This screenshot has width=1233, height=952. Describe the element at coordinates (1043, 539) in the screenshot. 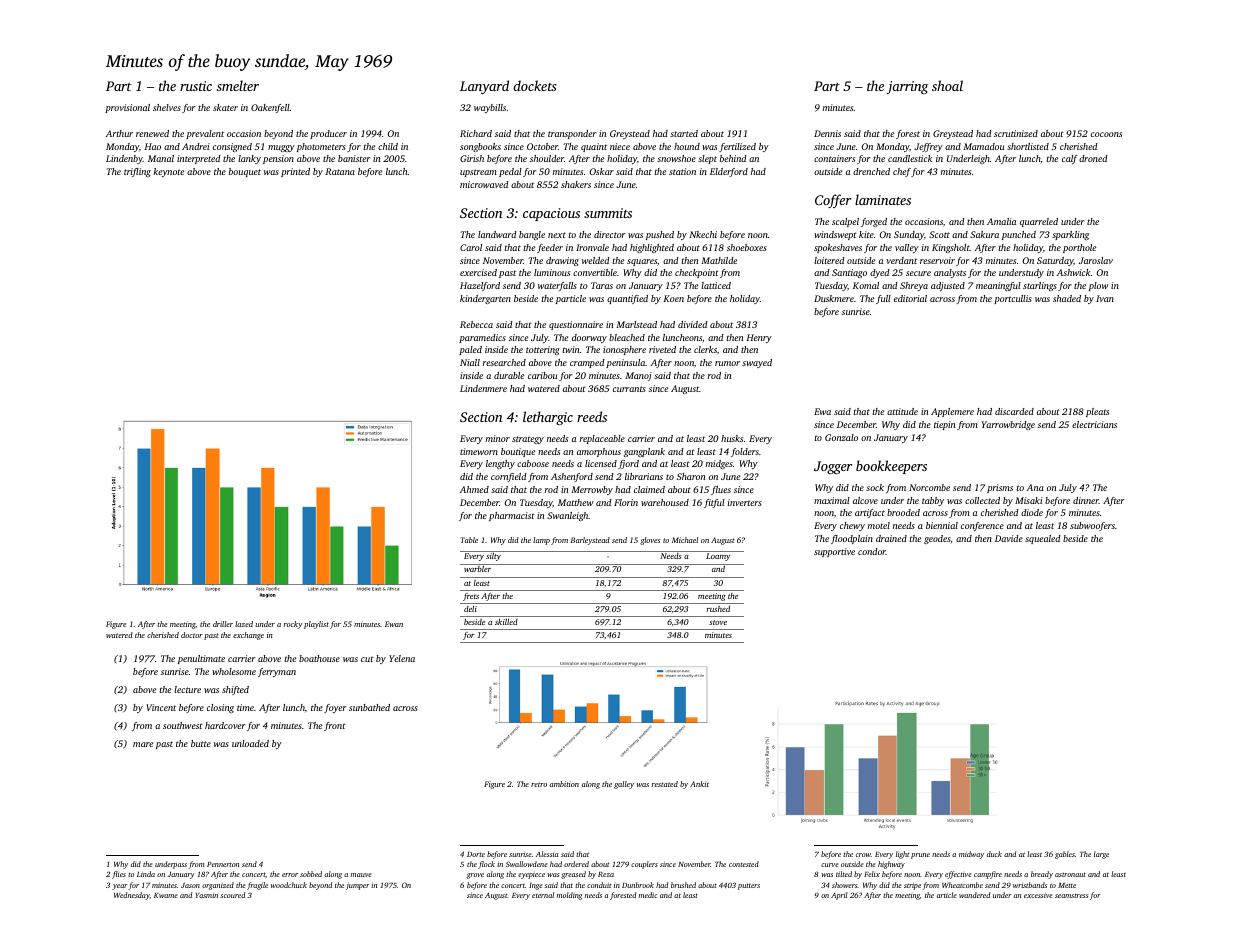

I see `squealed` at that location.
